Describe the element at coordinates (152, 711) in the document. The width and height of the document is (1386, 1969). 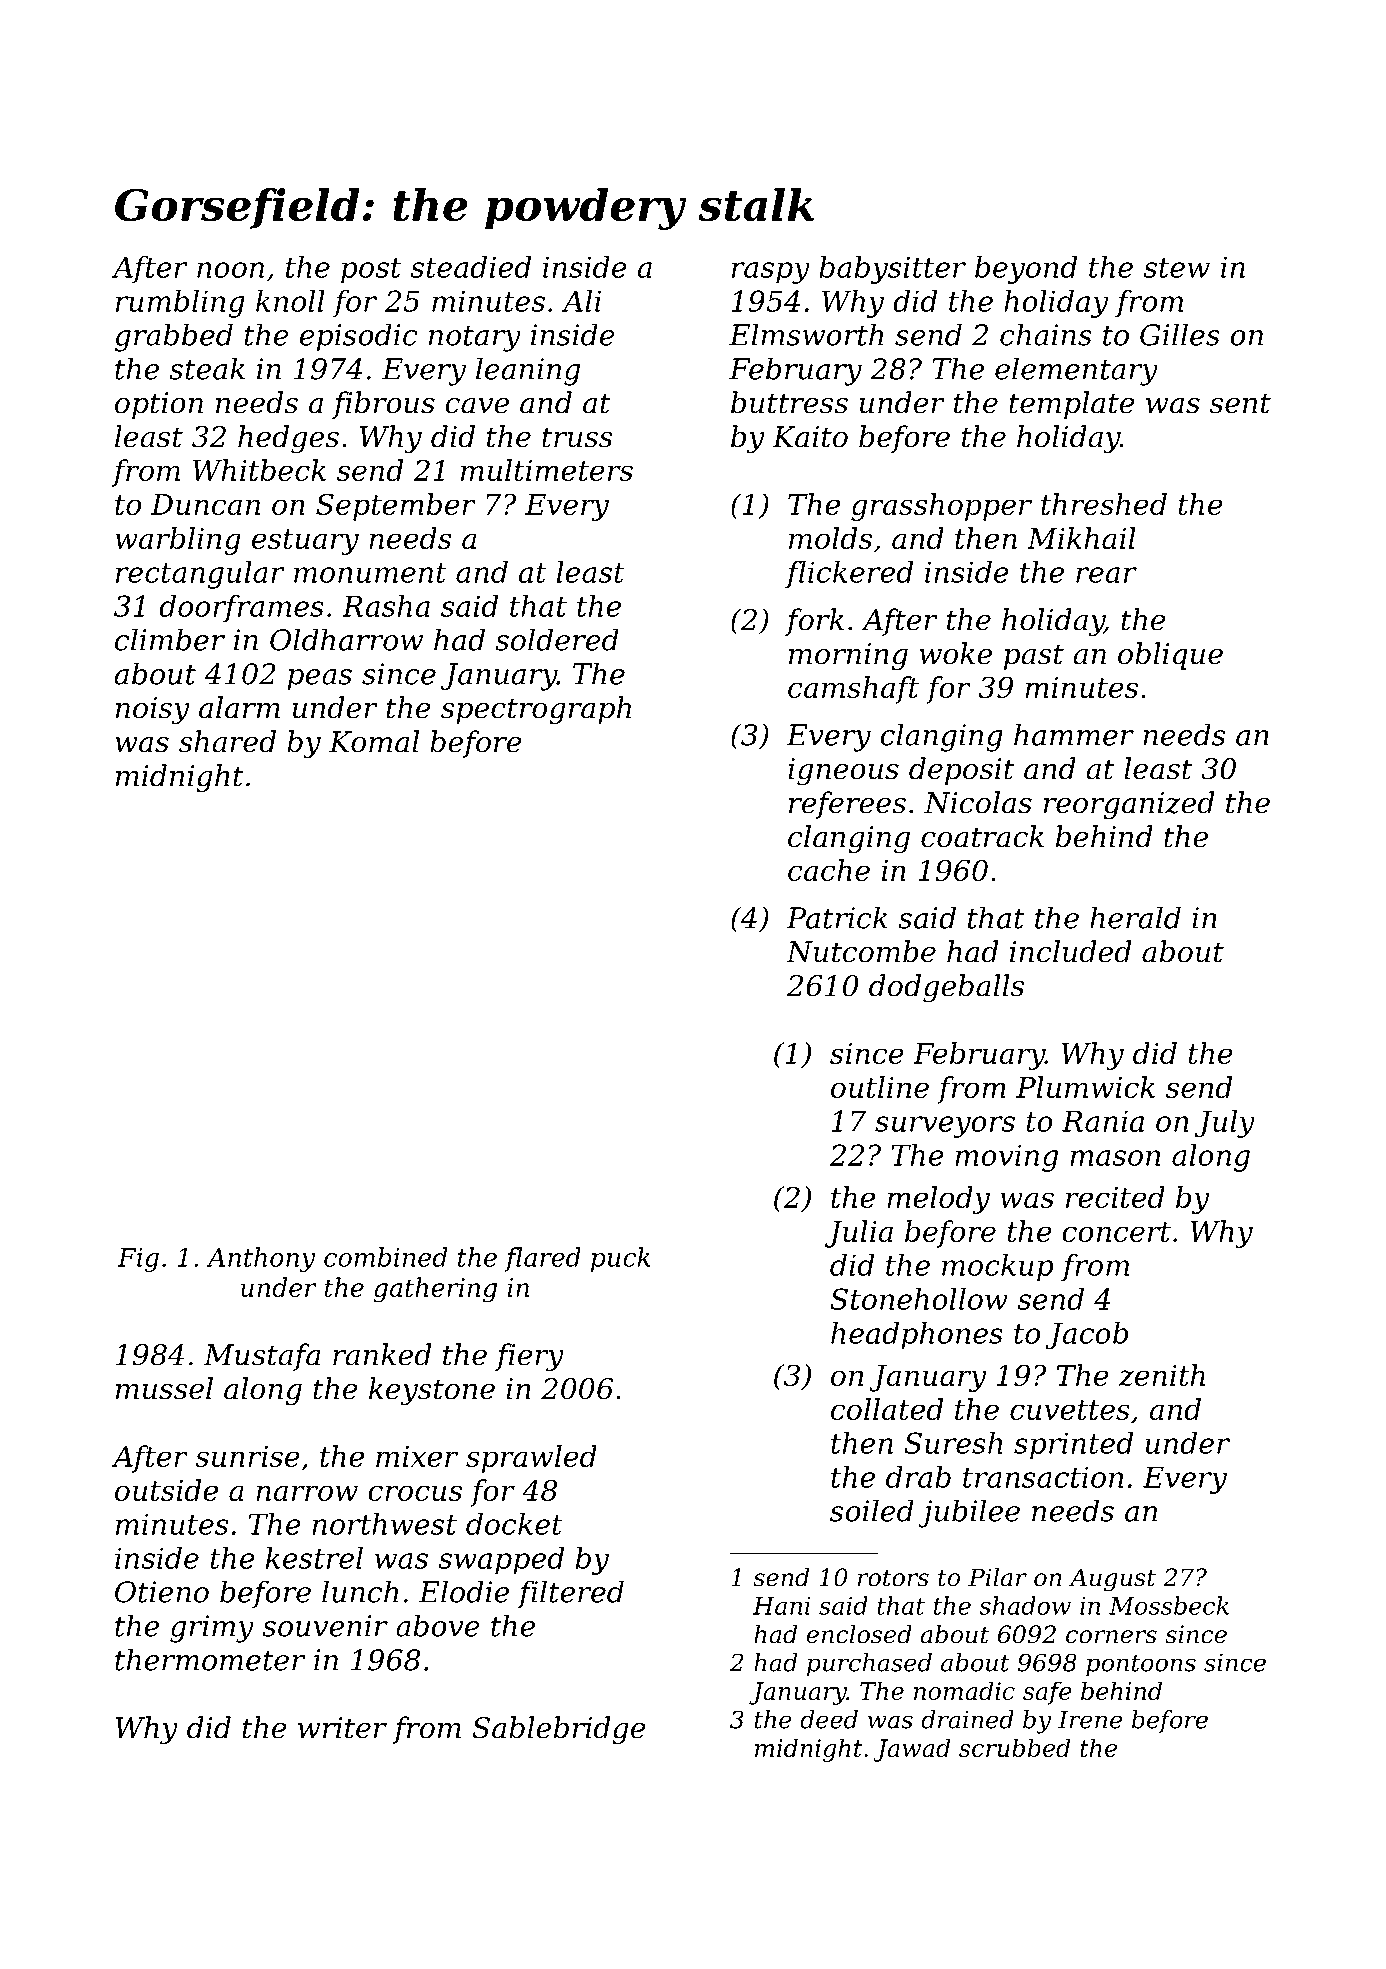
I see `noisy` at that location.
